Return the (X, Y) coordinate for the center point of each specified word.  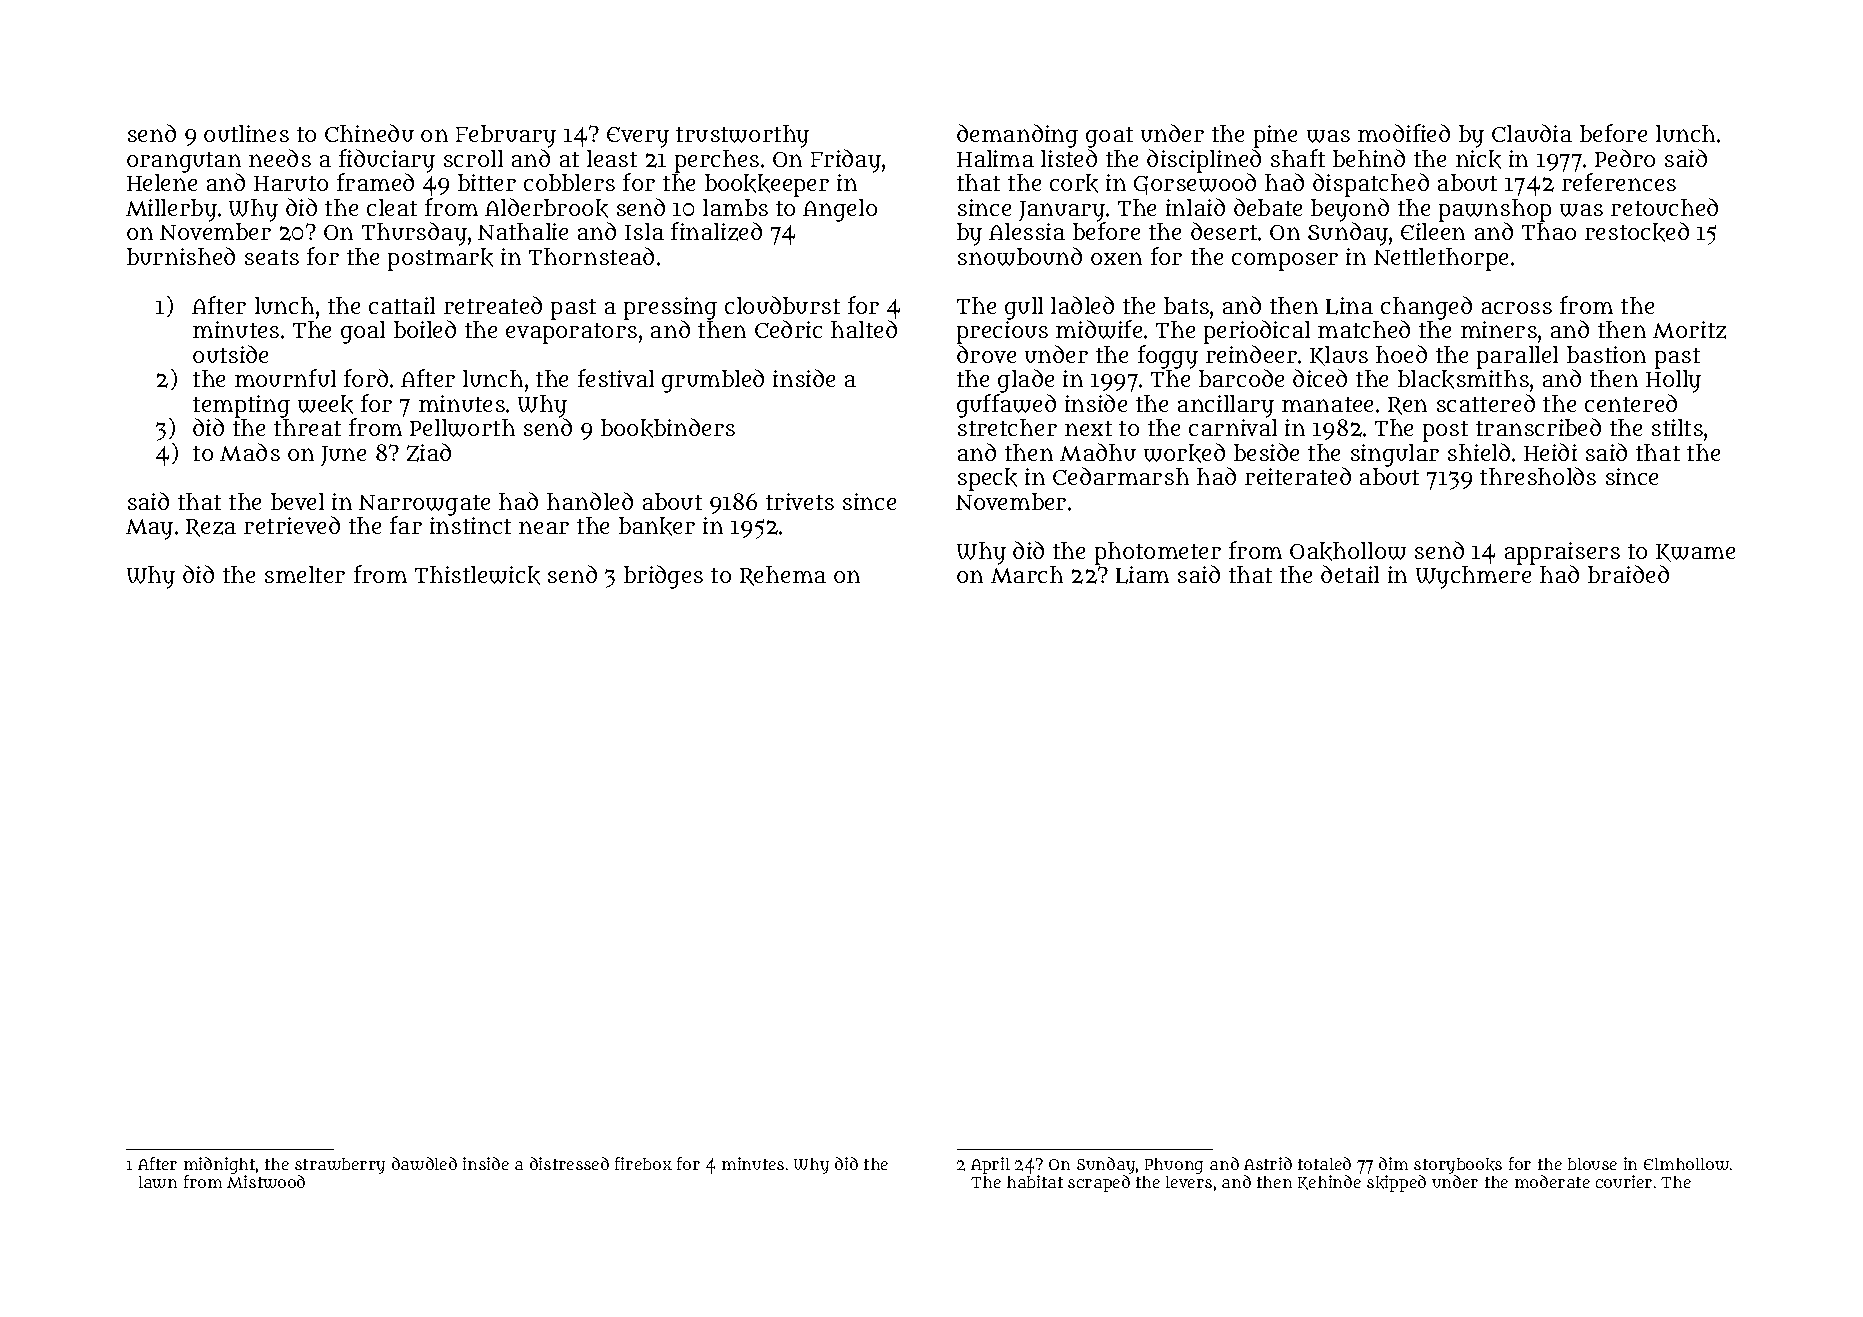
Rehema (783, 576)
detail (1350, 574)
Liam (1142, 575)
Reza (211, 528)
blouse (1592, 1164)
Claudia (1532, 133)
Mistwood (266, 1181)
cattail (402, 305)
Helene (162, 182)
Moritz (1689, 330)
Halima (995, 158)
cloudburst (782, 305)
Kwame (1695, 553)
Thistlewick (477, 575)
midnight (219, 1165)
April (990, 1165)
